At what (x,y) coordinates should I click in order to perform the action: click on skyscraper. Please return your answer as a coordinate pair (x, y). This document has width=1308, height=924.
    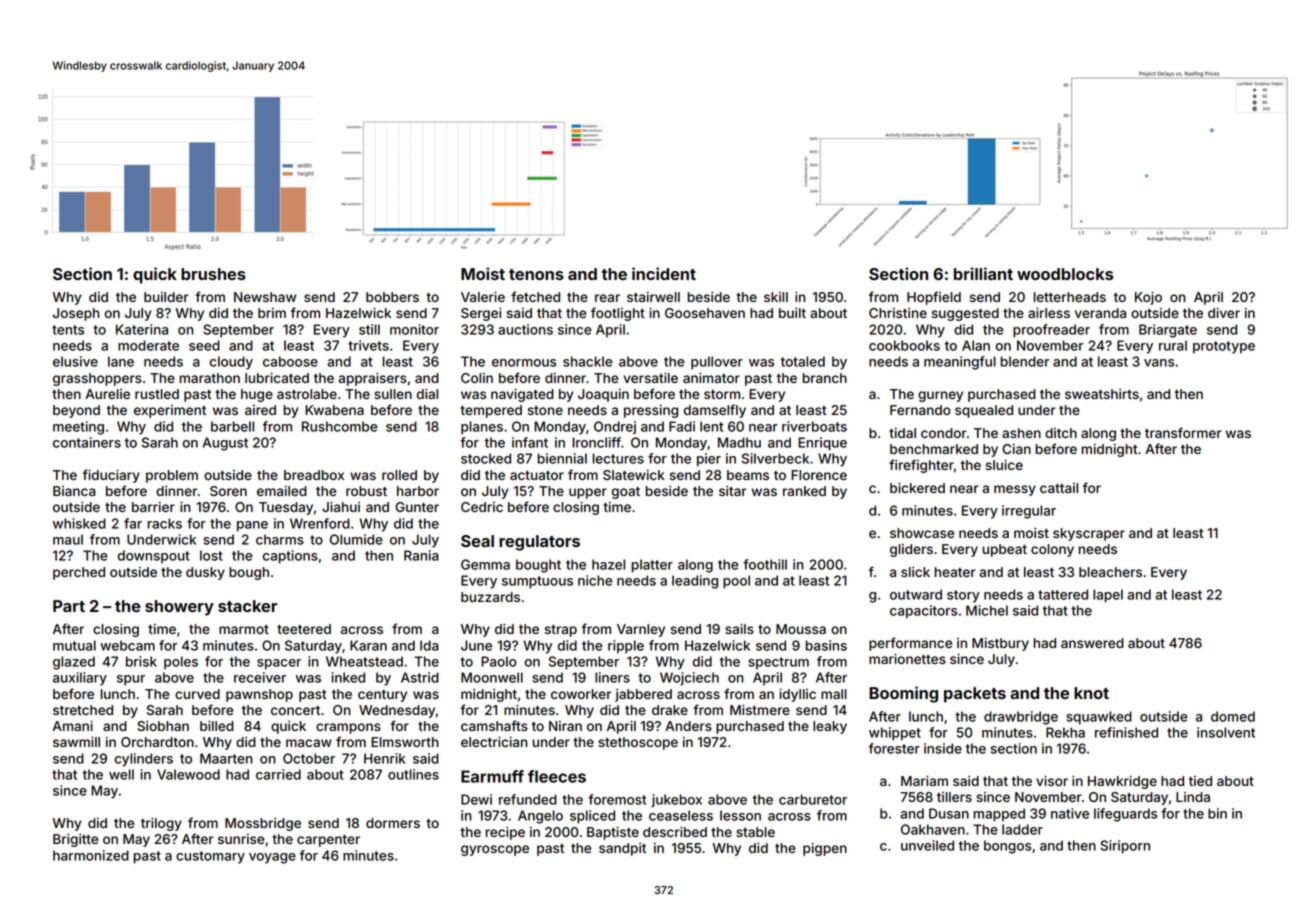
    Looking at the image, I should click on (1089, 534).
